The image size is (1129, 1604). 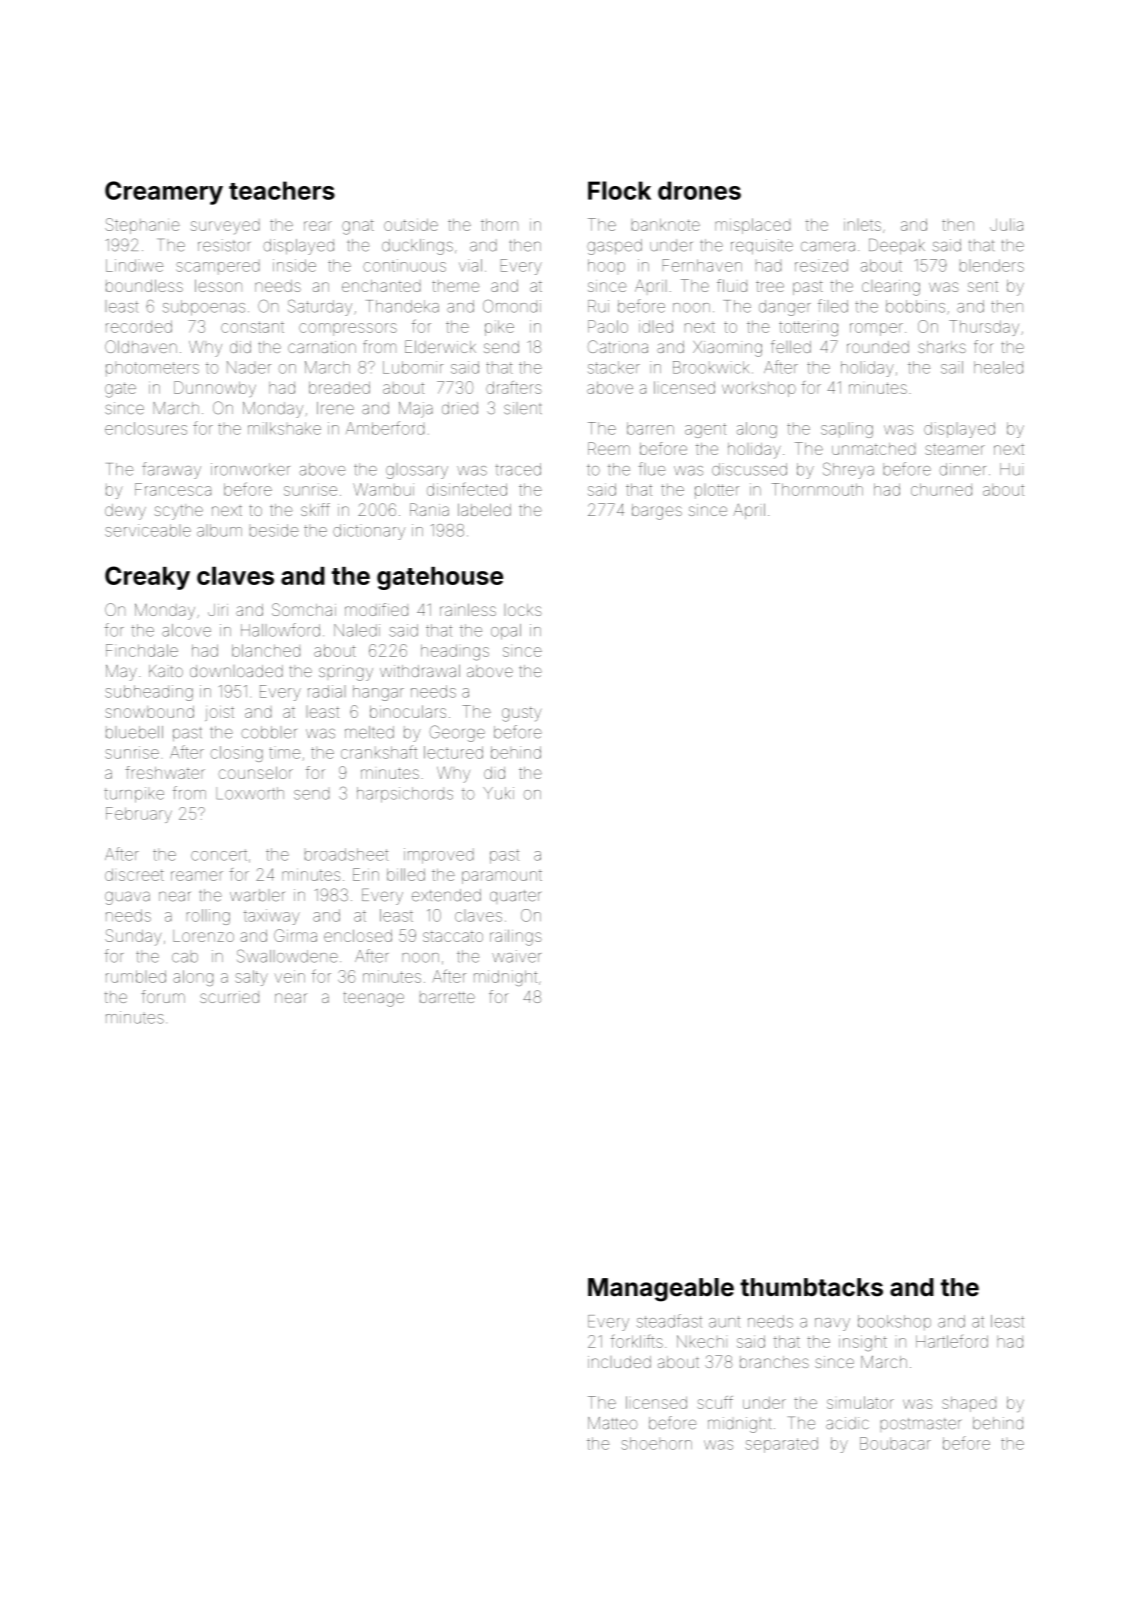 What do you see at coordinates (749, 469) in the screenshot?
I see `discussed` at bounding box center [749, 469].
